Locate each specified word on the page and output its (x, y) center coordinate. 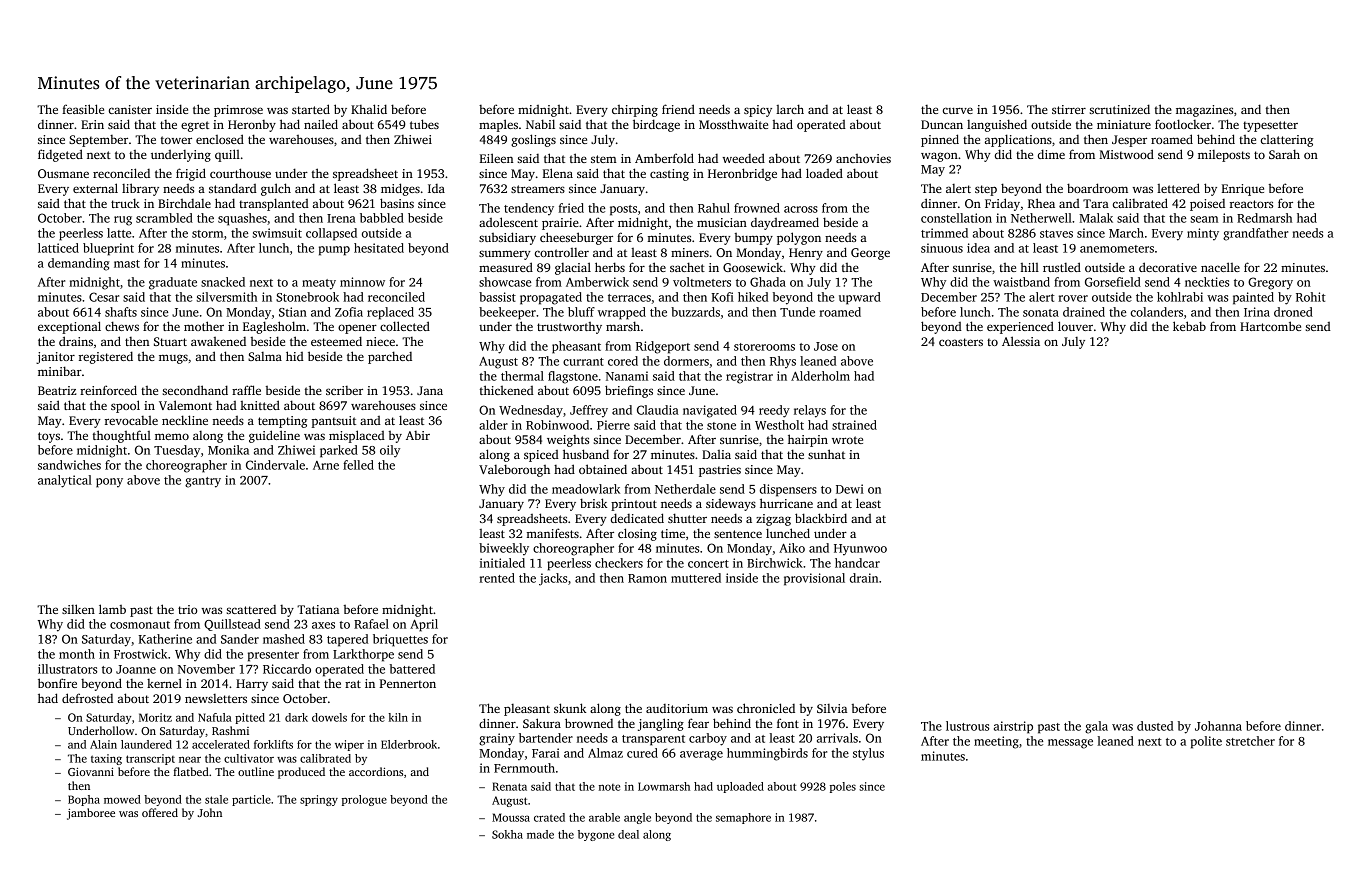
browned (589, 723)
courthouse (240, 173)
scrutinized (1120, 109)
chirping (635, 111)
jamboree (91, 814)
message (1070, 744)
